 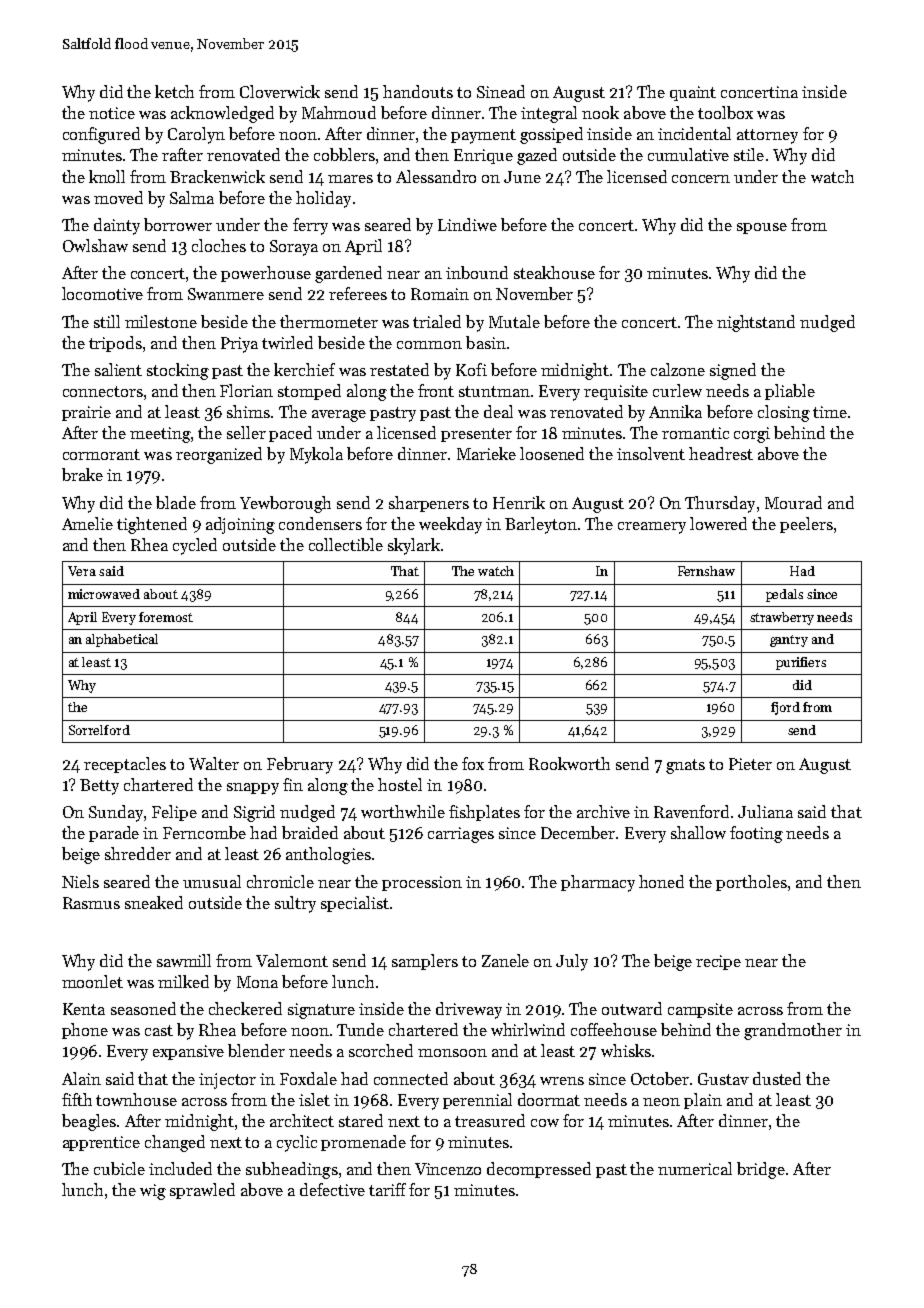 What do you see at coordinates (84, 1009) in the page?
I see `Kenta` at bounding box center [84, 1009].
